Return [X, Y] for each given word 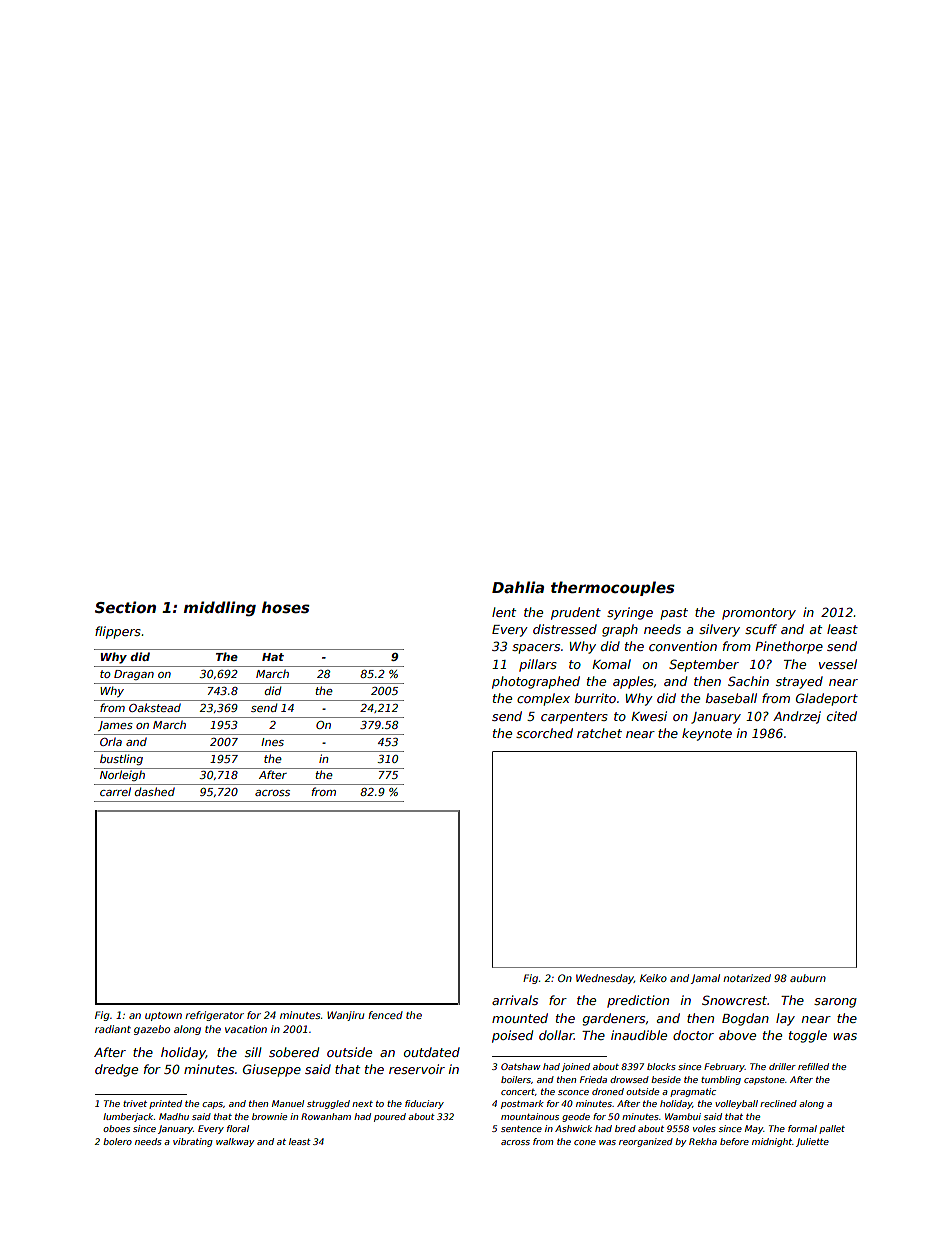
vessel [838, 664]
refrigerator [214, 1016]
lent [504, 612]
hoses [286, 607]
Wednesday [605, 979]
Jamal [705, 979]
